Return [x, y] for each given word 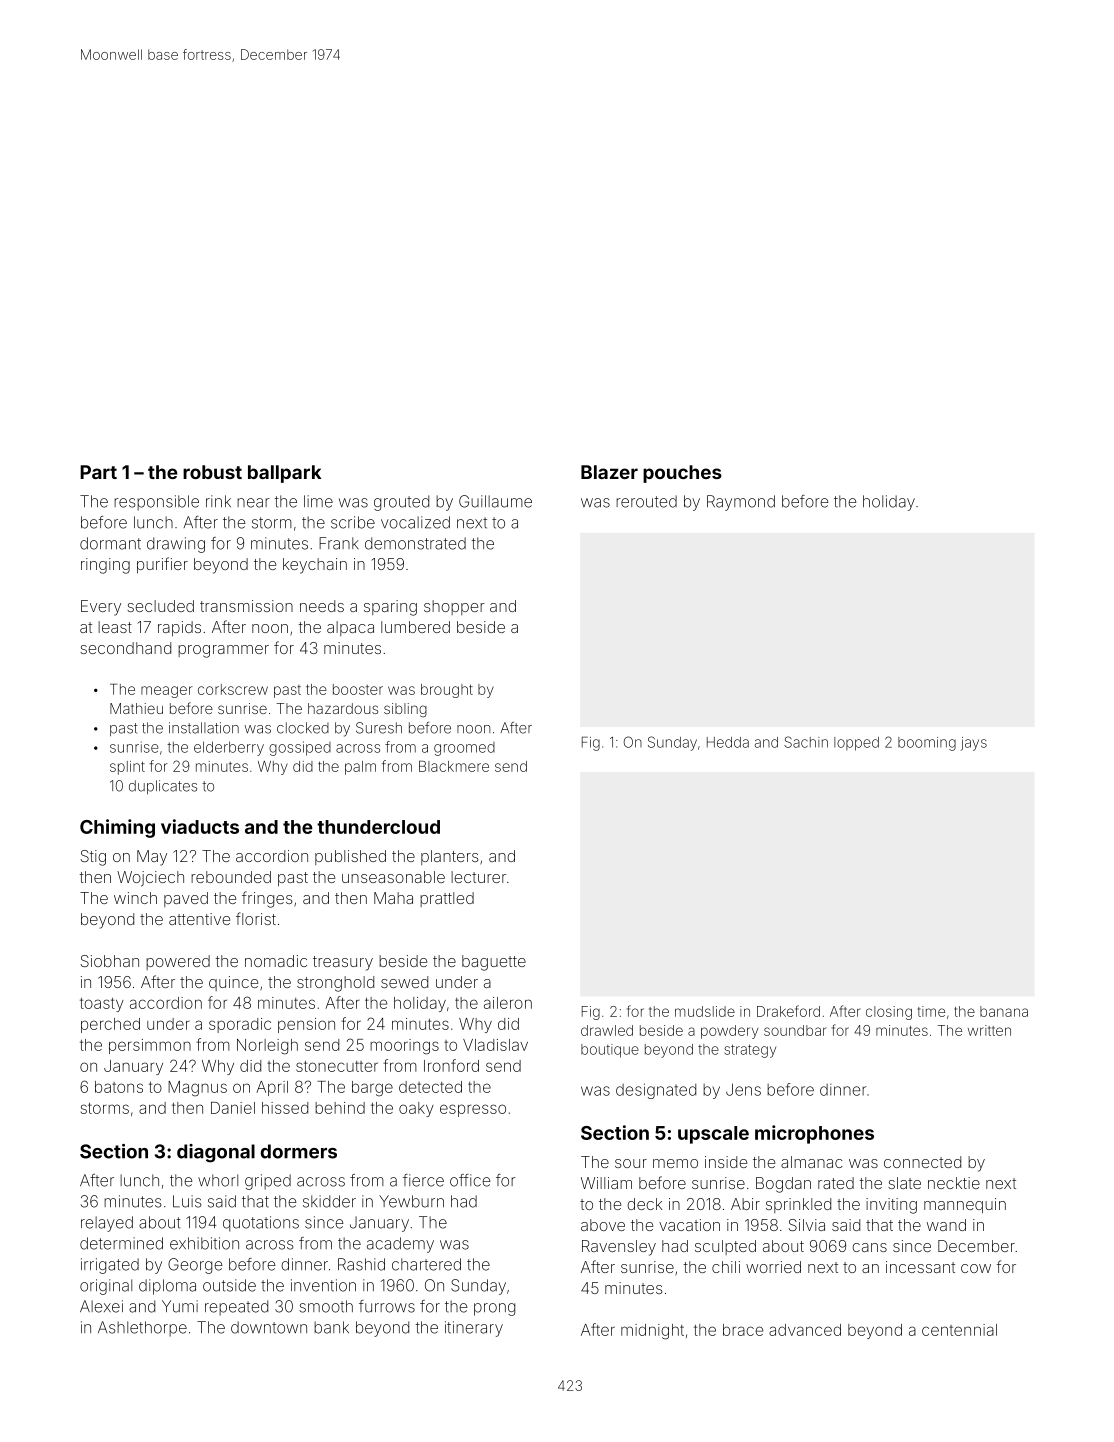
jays [974, 744]
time [931, 1011]
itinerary [474, 1329]
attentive [199, 919]
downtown [269, 1327]
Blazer [609, 472]
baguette [494, 963]
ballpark [285, 474]
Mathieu [136, 708]
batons [119, 1087]
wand [946, 1225]
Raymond [741, 503]
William [606, 1183]
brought [447, 691]
